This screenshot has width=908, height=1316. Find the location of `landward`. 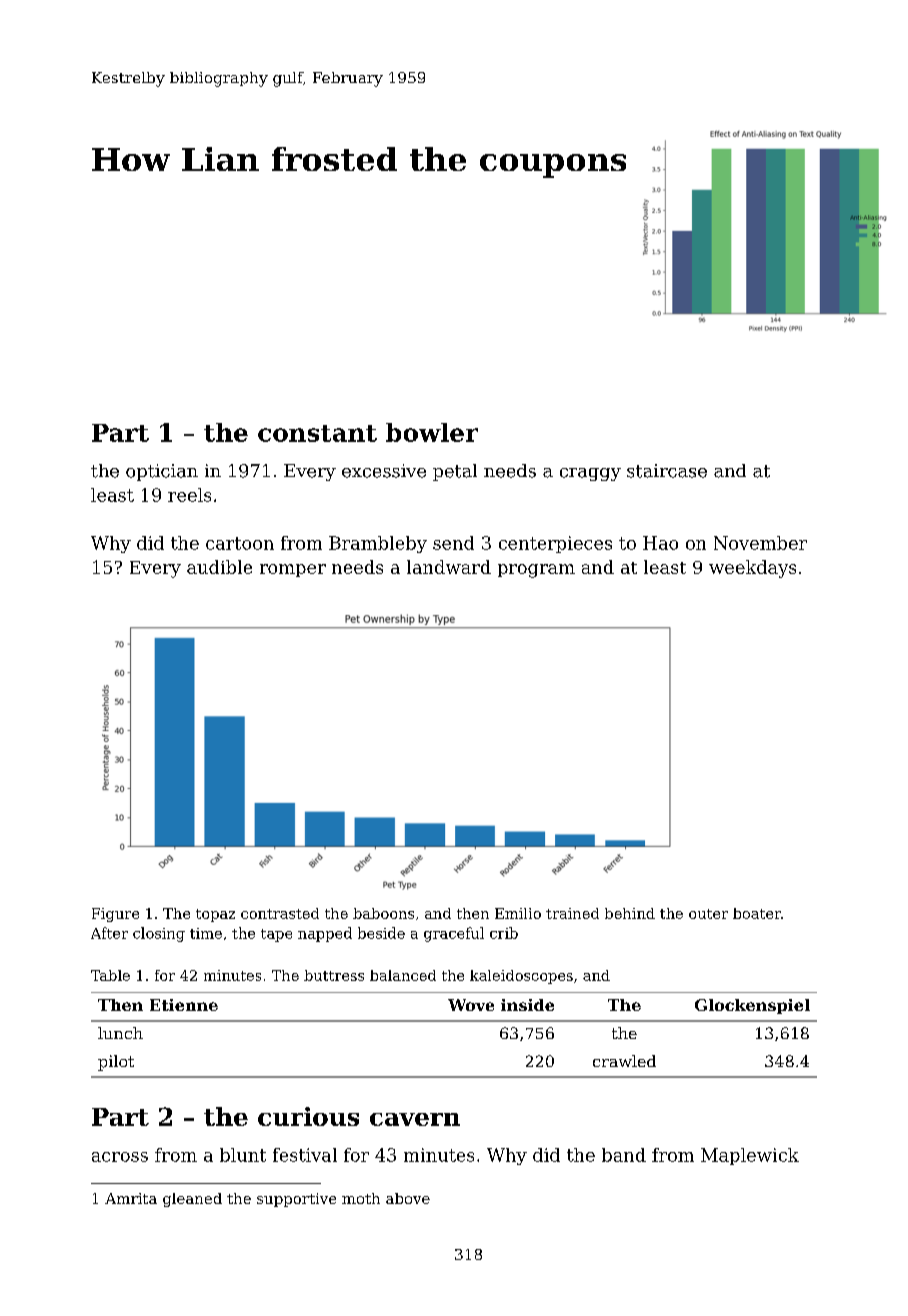

landward is located at coordinates (449, 567).
